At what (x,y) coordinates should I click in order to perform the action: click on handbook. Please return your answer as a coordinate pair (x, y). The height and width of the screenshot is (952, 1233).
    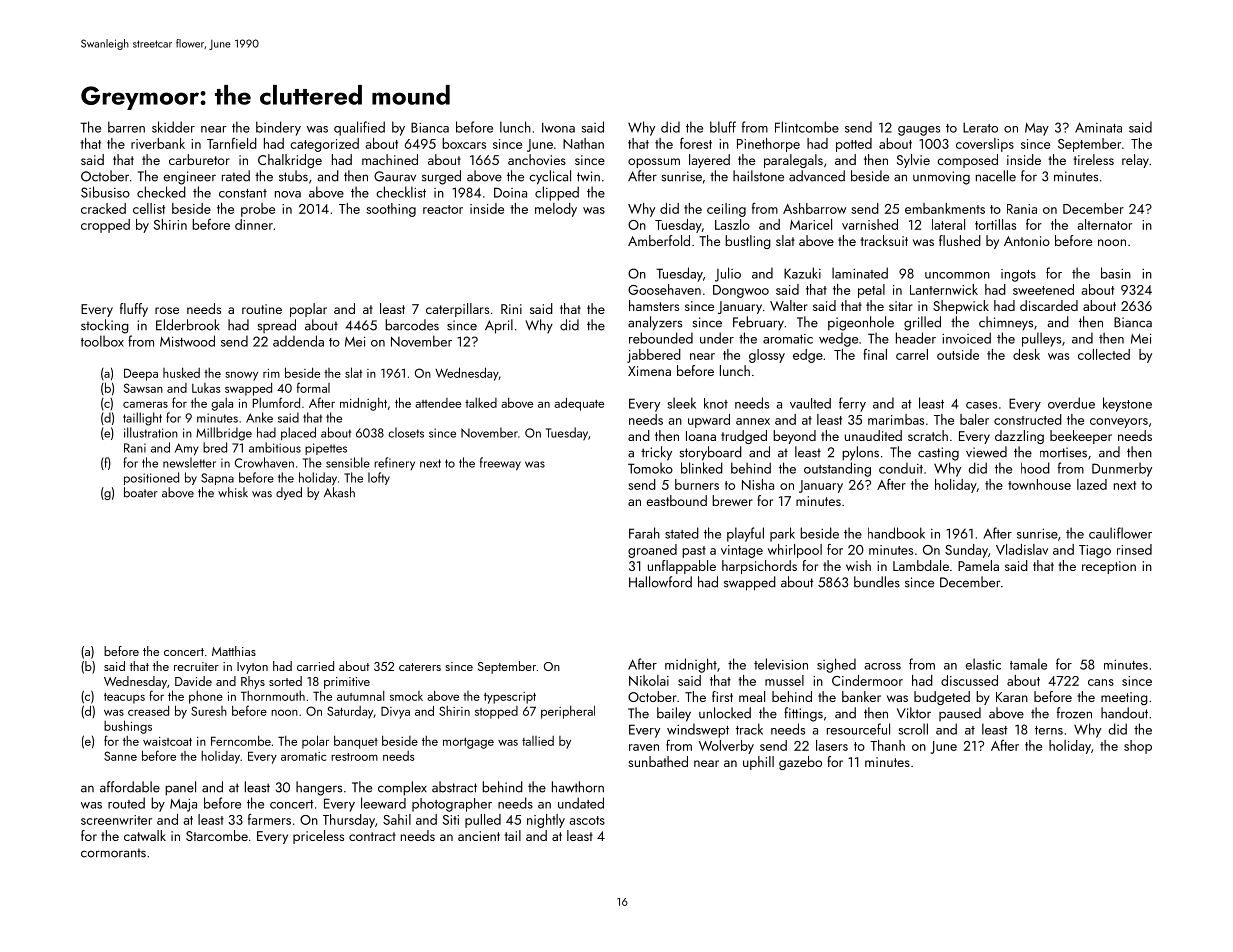
    Looking at the image, I should click on (896, 533).
